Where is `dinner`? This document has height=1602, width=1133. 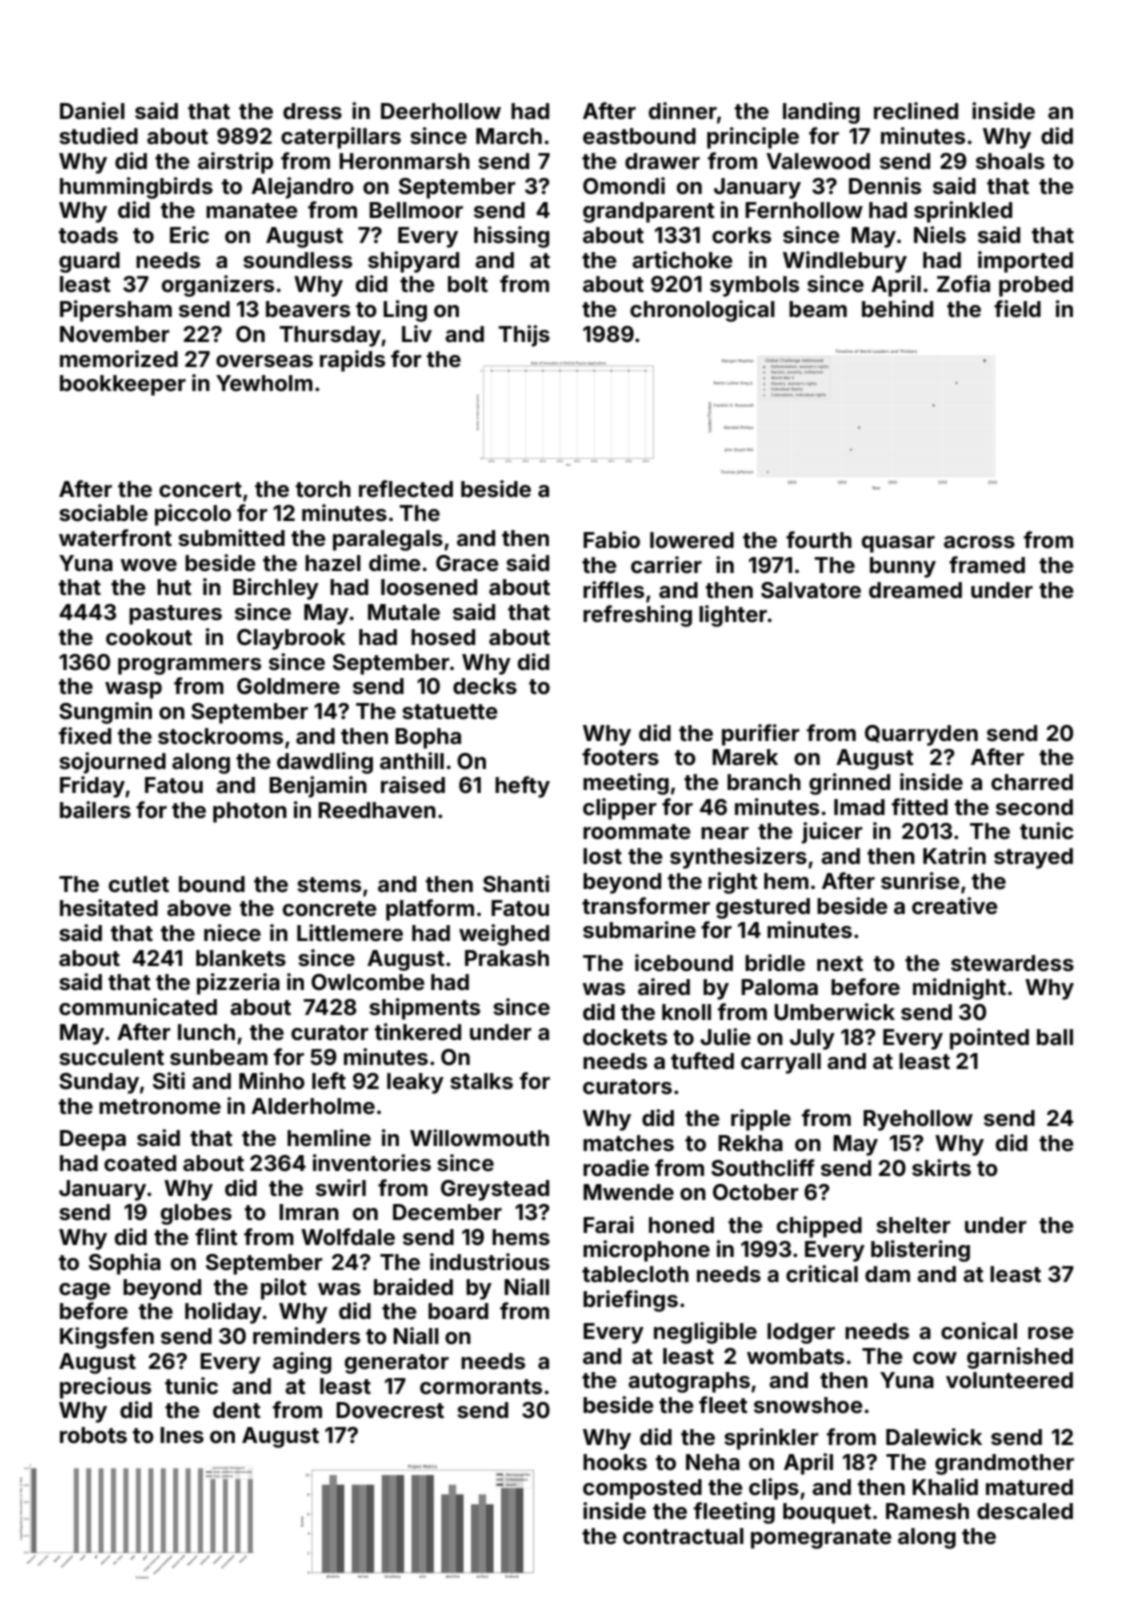
dinner is located at coordinates (683, 110).
